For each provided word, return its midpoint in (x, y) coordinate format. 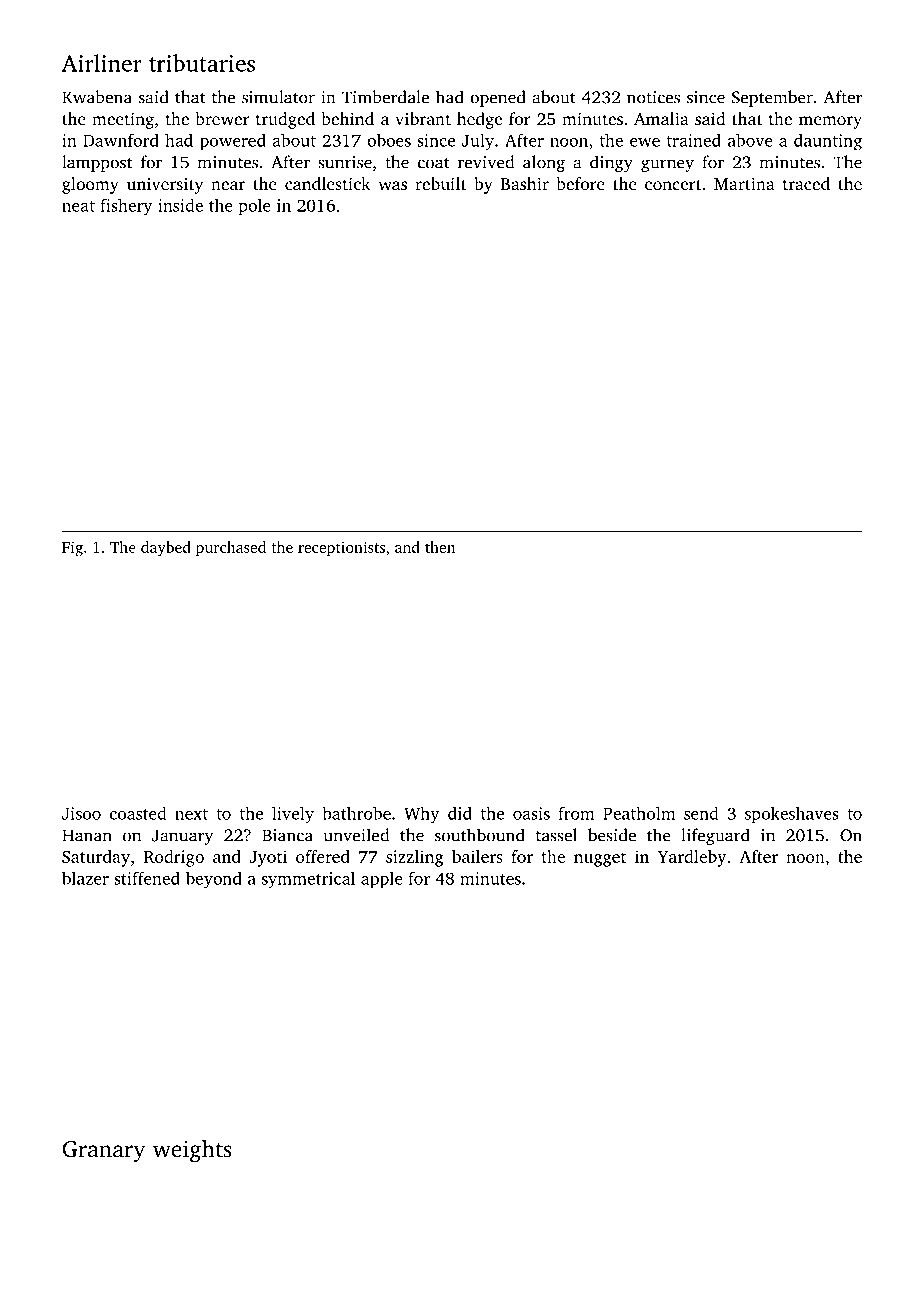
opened (498, 98)
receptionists (341, 548)
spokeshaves (792, 814)
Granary (104, 1152)
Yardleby (691, 858)
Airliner (102, 63)
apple (382, 880)
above (750, 140)
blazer (85, 878)
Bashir (525, 183)
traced (806, 183)
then (440, 547)
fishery (126, 207)
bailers (477, 856)
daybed (166, 548)
